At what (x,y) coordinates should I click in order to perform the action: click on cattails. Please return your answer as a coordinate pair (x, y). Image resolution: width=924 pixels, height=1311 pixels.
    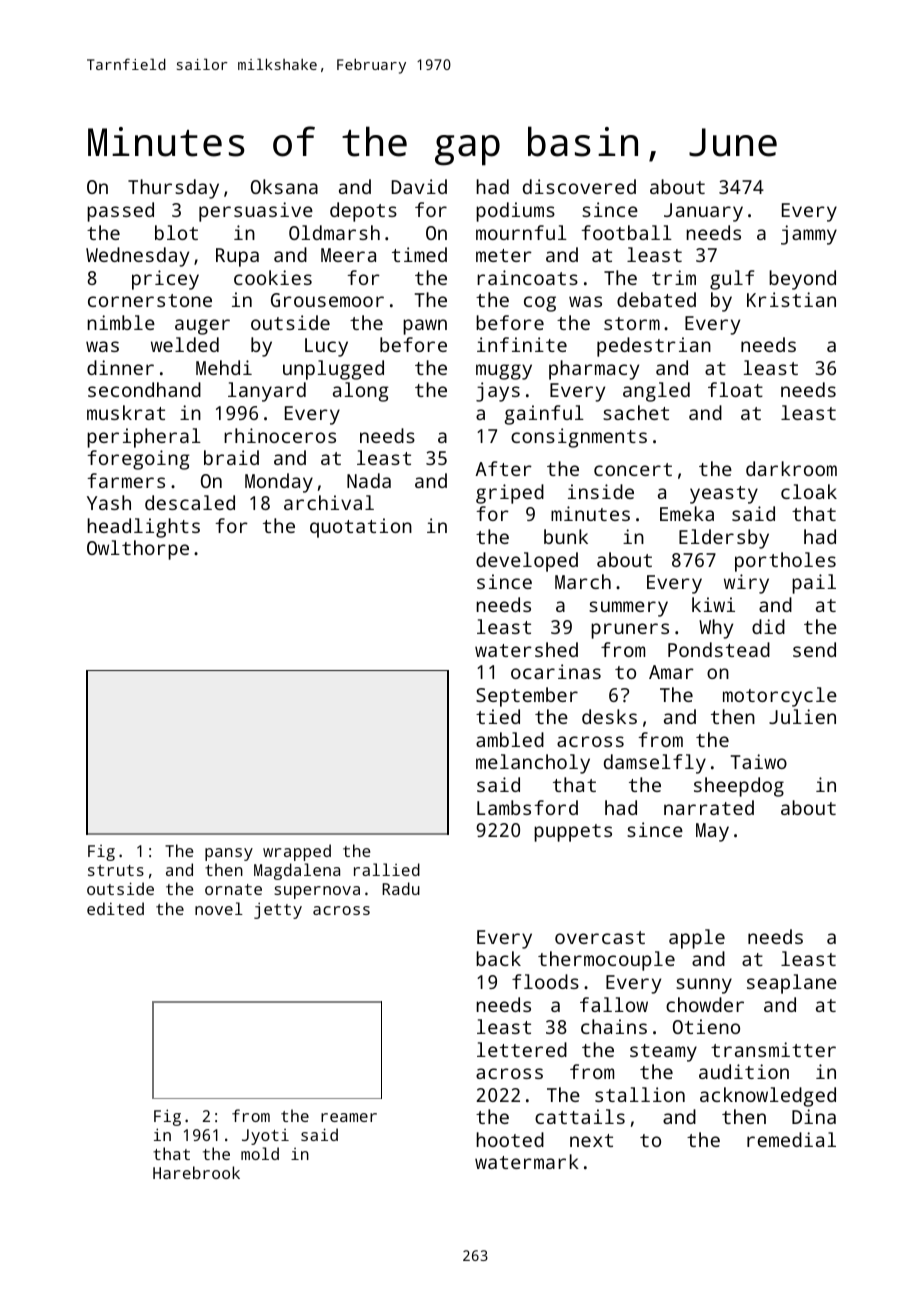
    Looking at the image, I should click on (580, 1116).
